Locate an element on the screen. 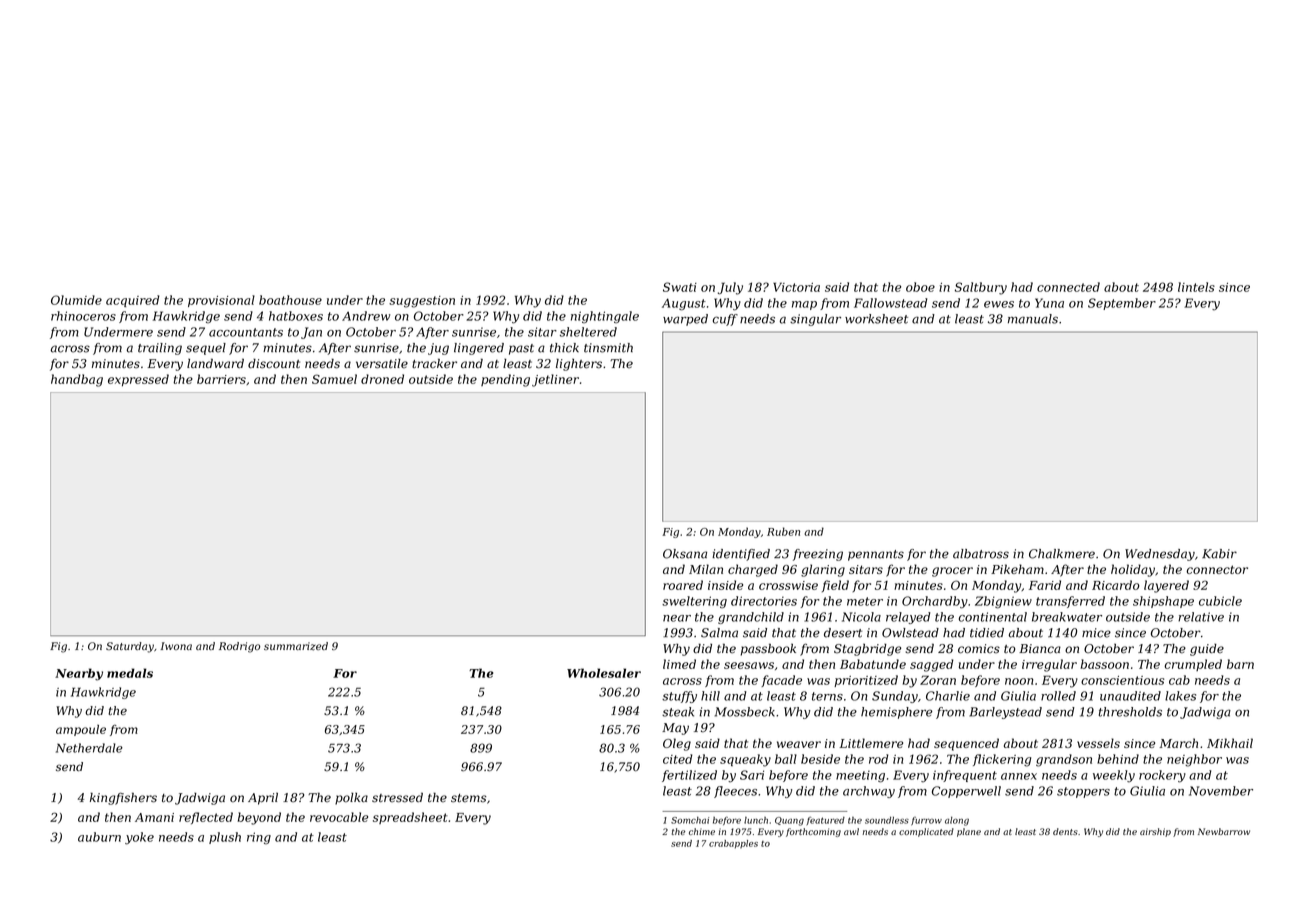  tidied is located at coordinates (987, 633).
